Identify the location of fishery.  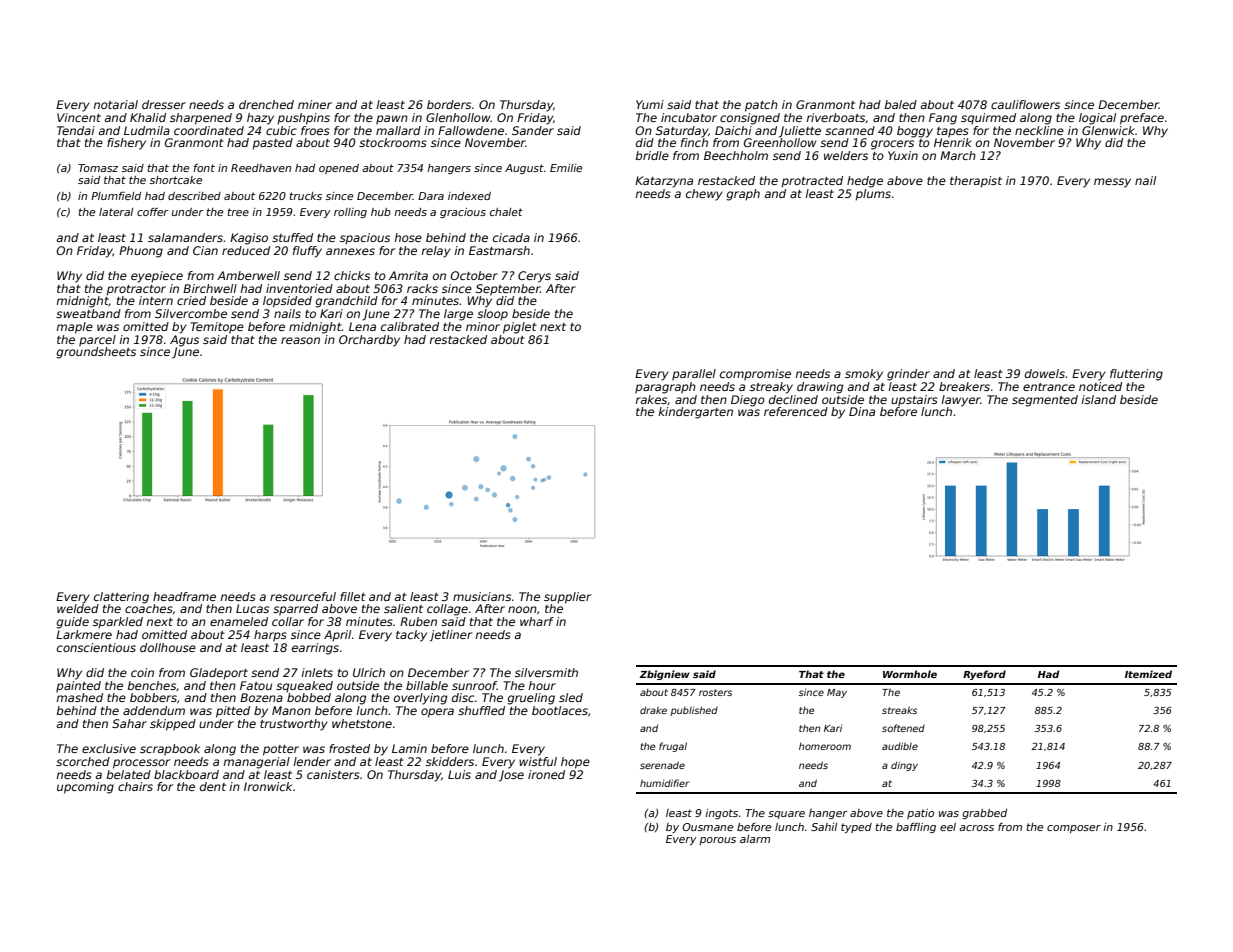
(126, 144).
